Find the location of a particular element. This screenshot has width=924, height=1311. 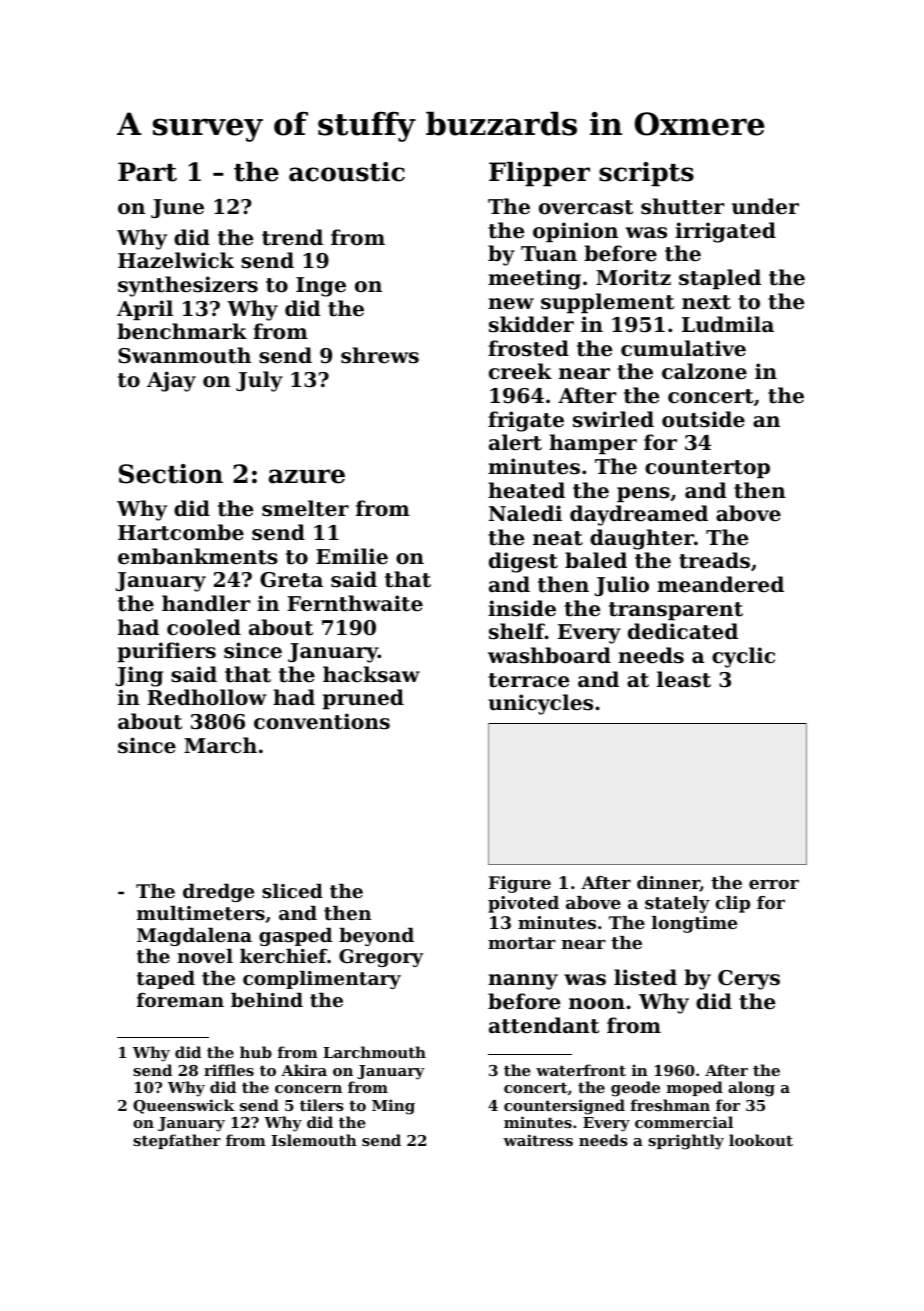

acoustic is located at coordinates (347, 172).
